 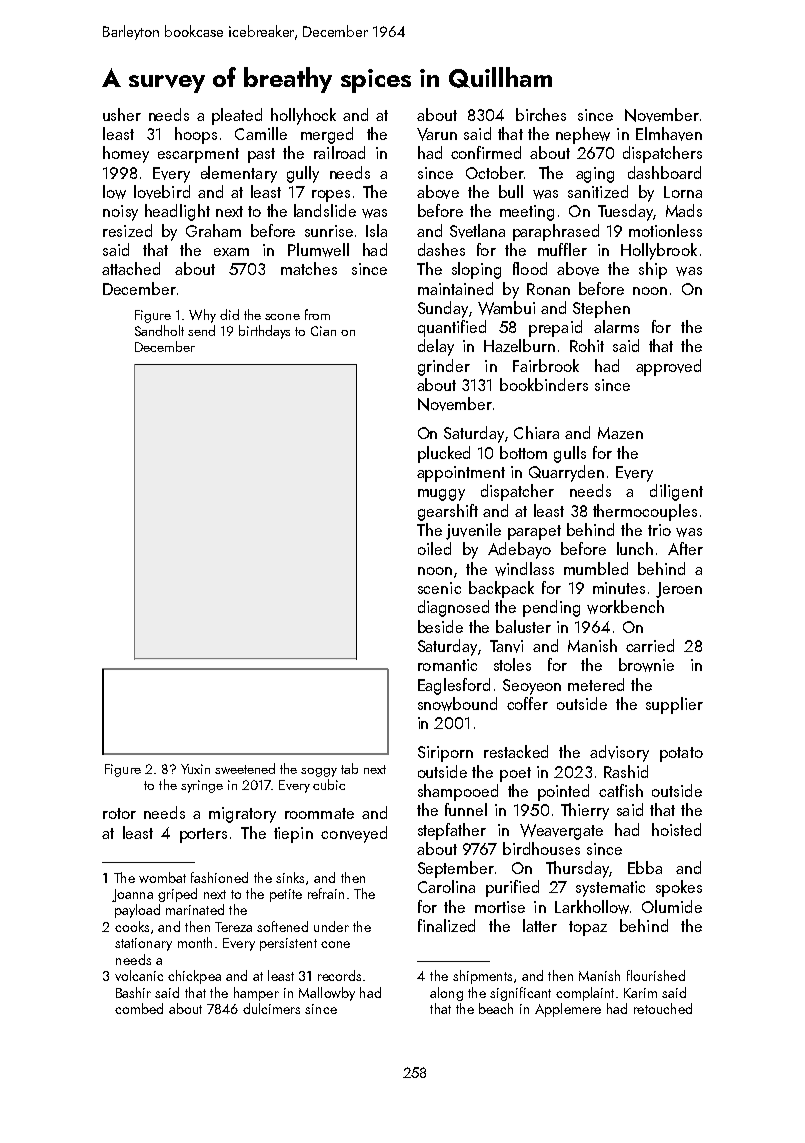 What do you see at coordinates (159, 330) in the document?
I see `Sandholt` at bounding box center [159, 330].
